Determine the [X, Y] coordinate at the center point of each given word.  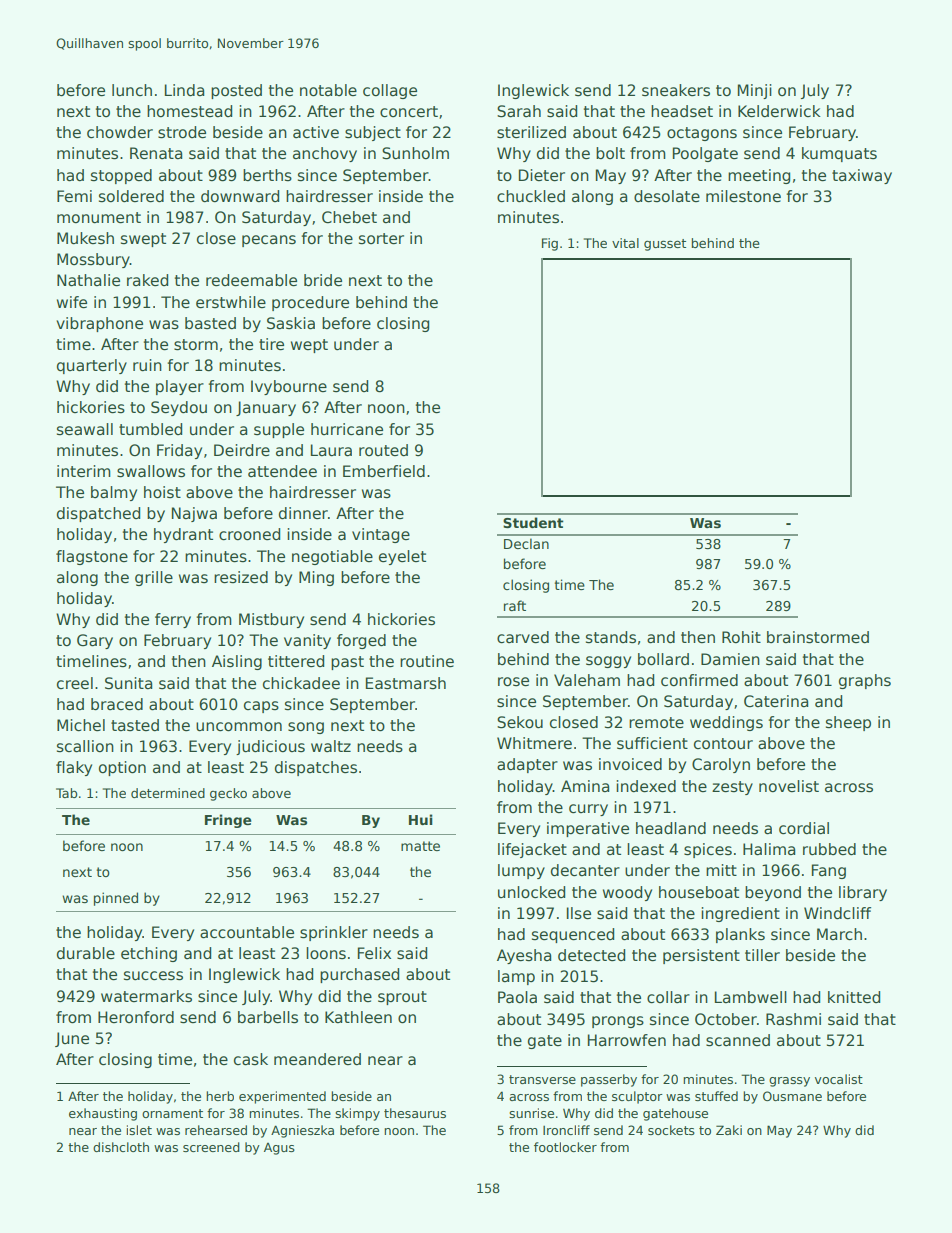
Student [533, 522]
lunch [132, 90]
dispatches [316, 768]
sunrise [531, 1113]
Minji [755, 91]
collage [390, 91]
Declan [526, 543]
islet [139, 1130]
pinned [116, 899]
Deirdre [242, 450]
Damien [730, 659]
